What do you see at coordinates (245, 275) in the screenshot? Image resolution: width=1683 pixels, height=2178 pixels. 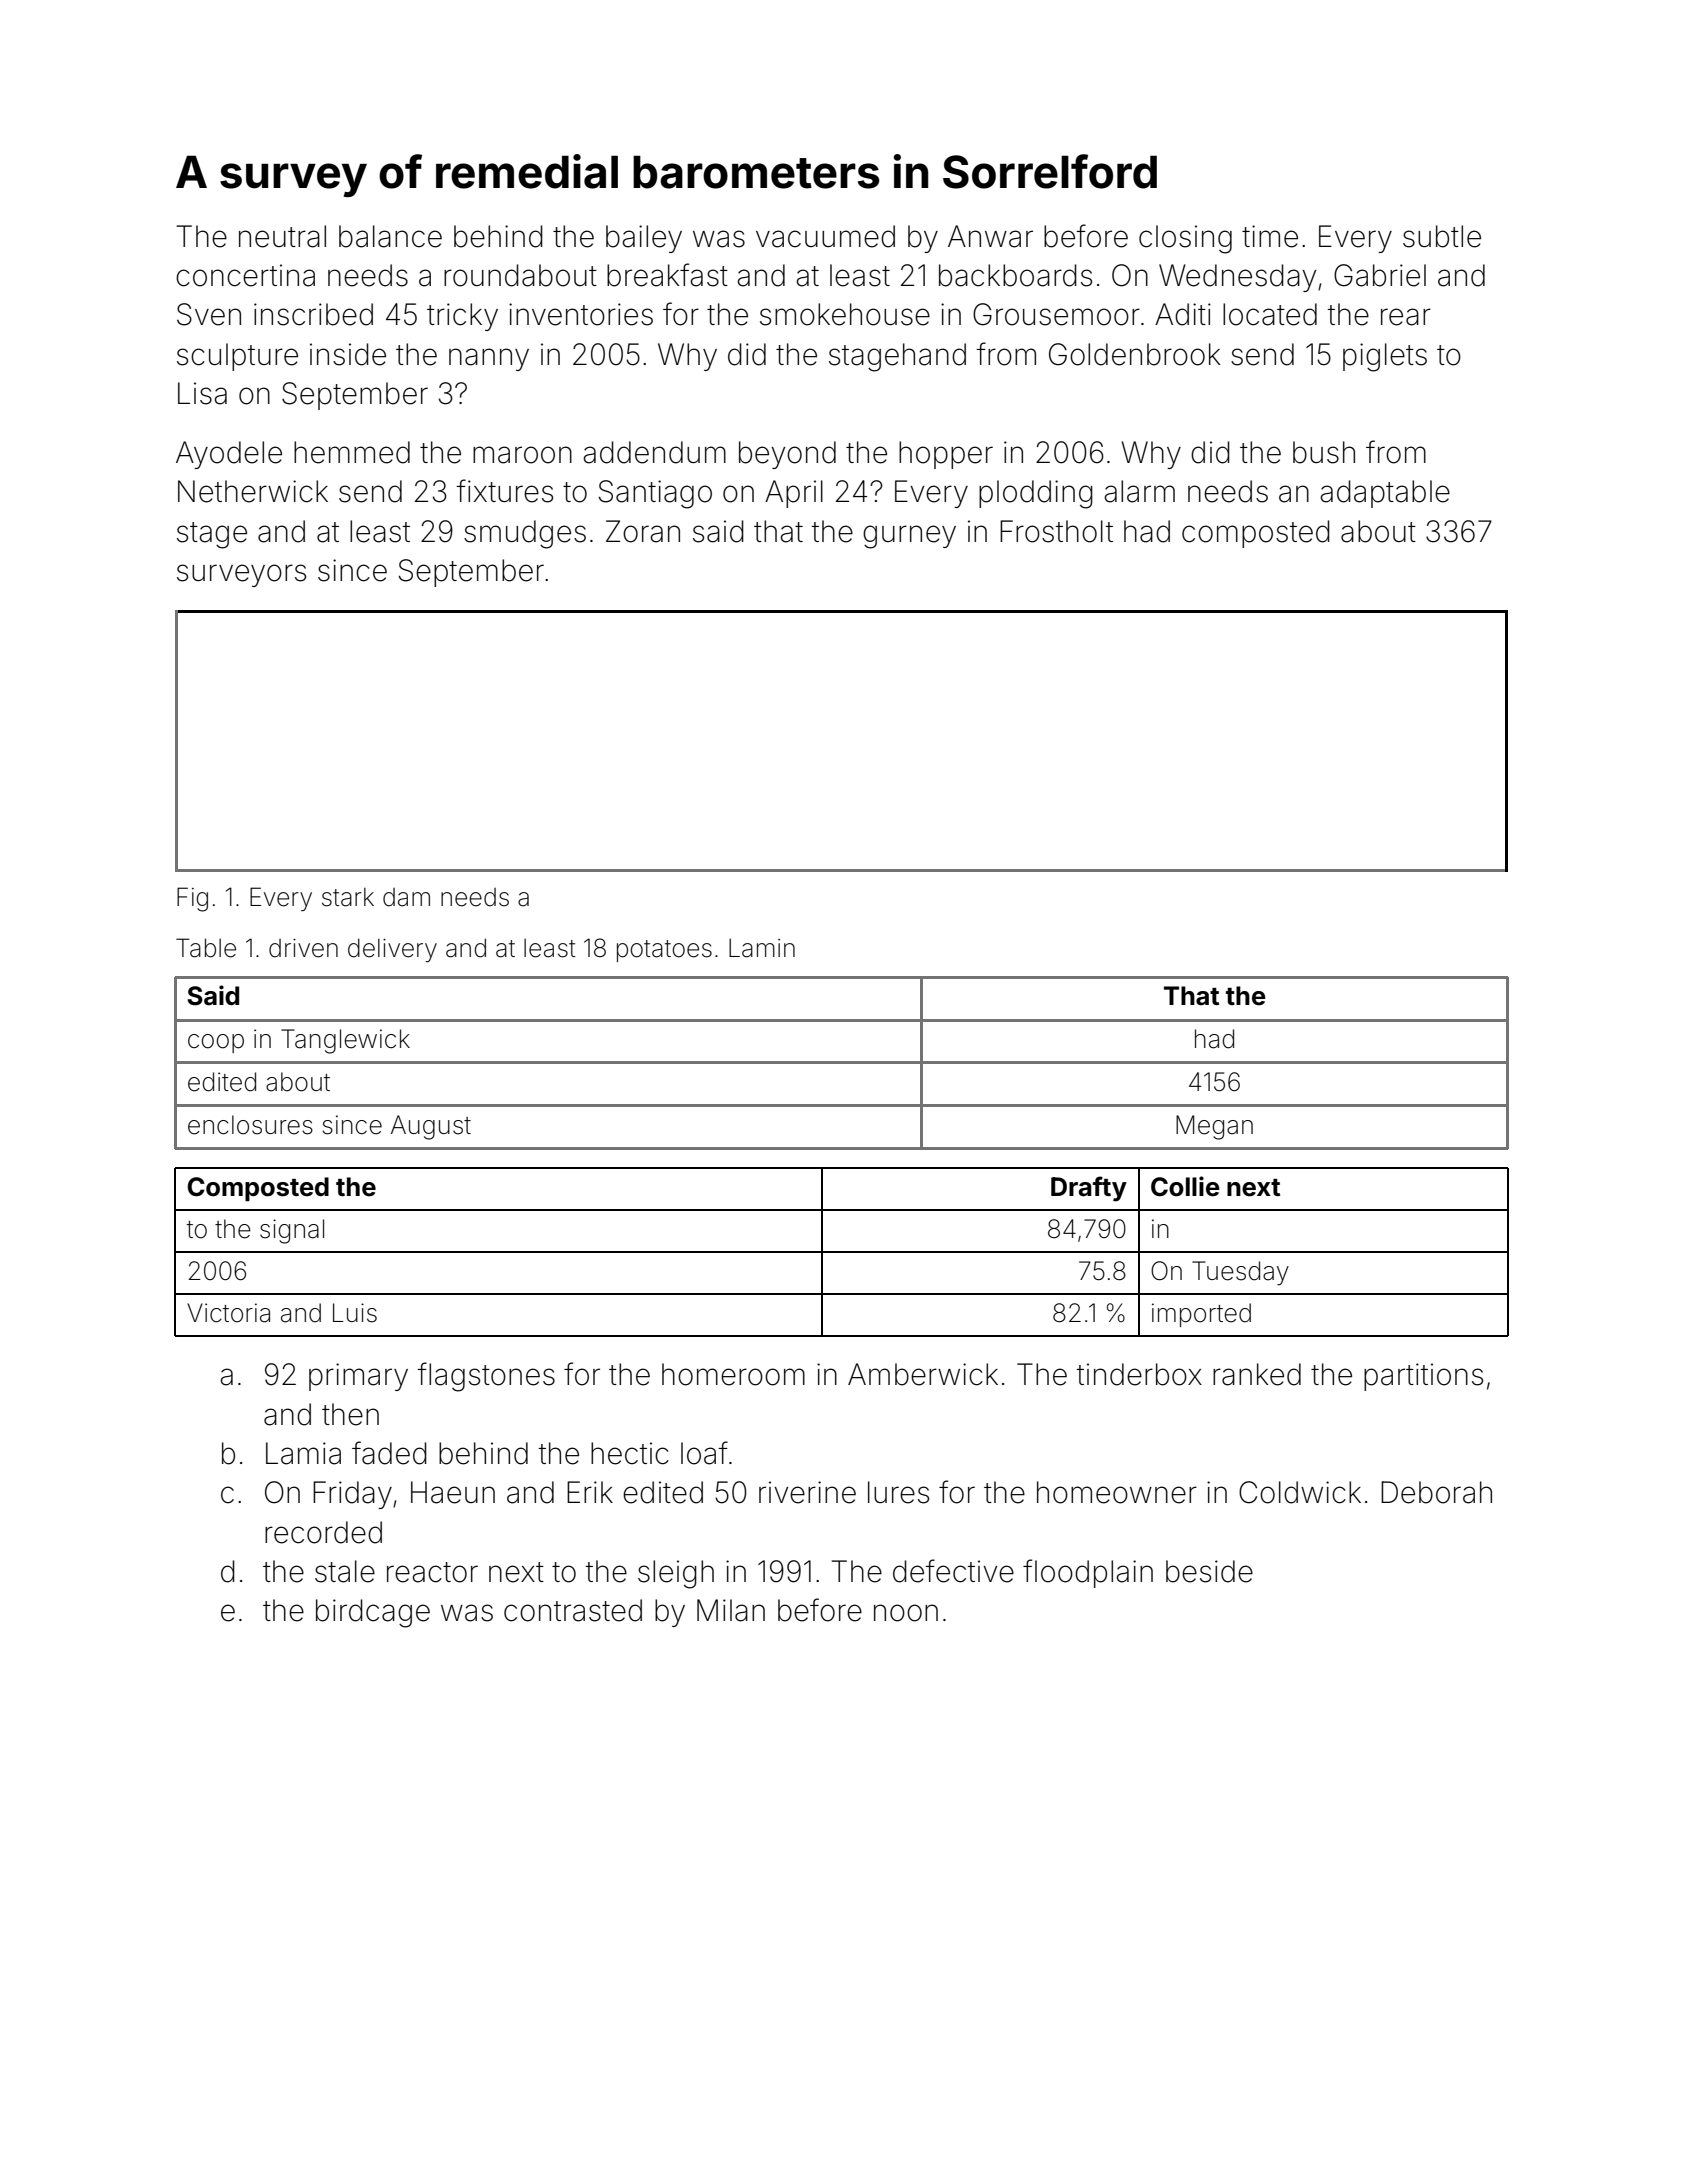 I see `concertina` at bounding box center [245, 275].
